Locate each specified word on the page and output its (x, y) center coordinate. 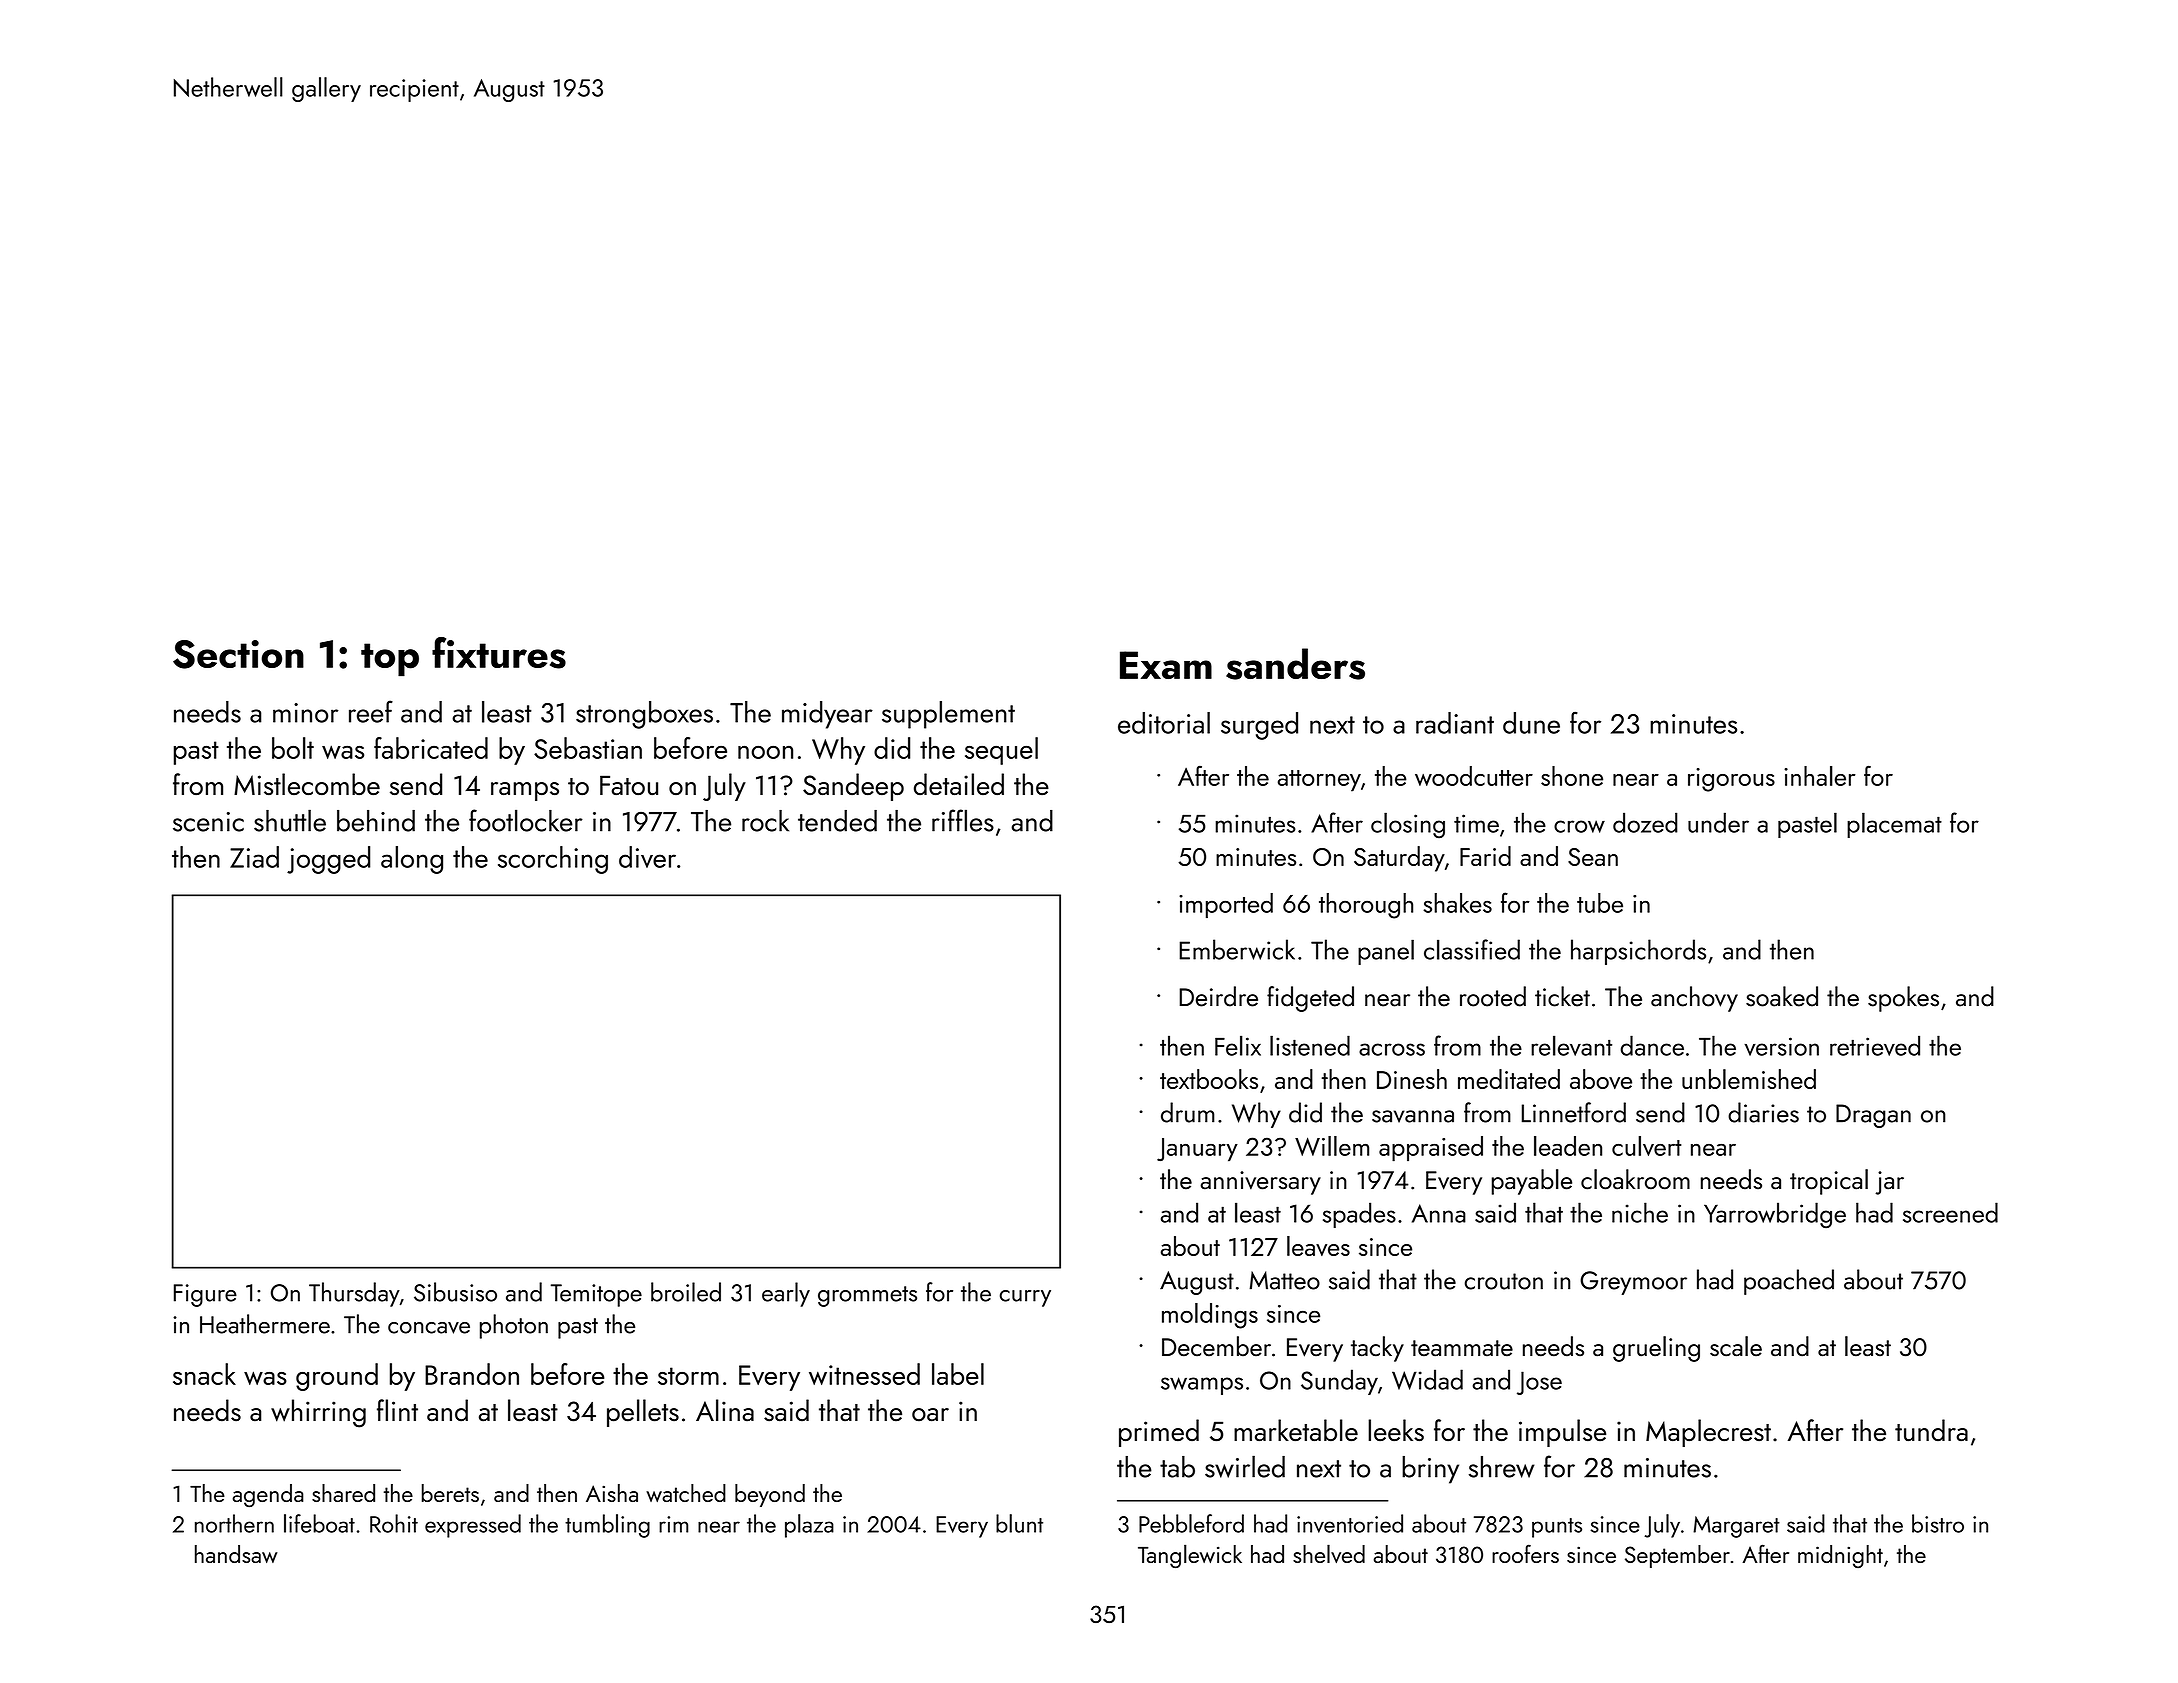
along (412, 860)
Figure (205, 1295)
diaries (1763, 1112)
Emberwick (1237, 949)
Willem (1332, 1146)
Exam (1166, 665)
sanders (1295, 664)
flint (397, 1410)
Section (238, 654)
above (1601, 1079)
